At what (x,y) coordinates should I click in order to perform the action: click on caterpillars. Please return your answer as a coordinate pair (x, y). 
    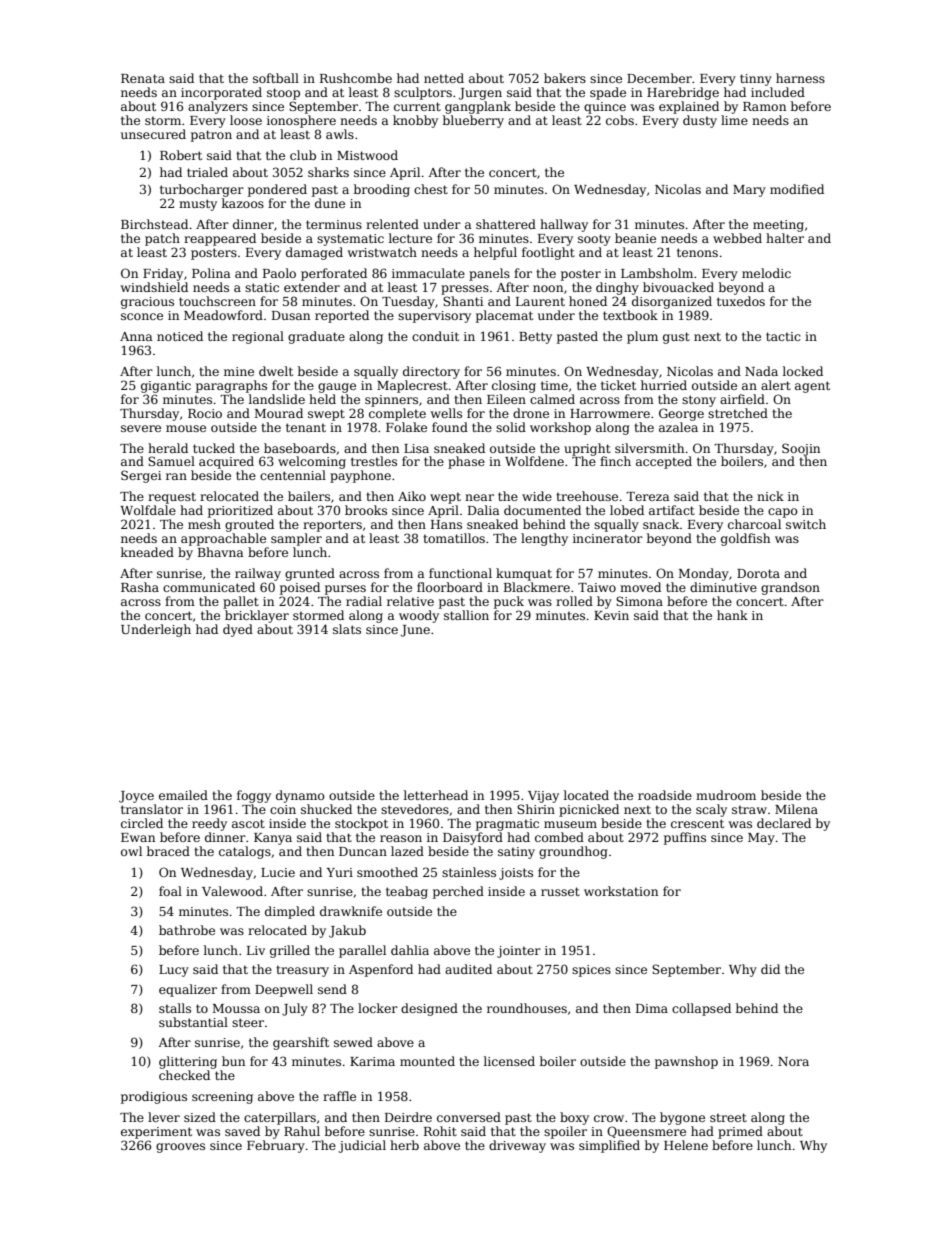
    Looking at the image, I should click on (280, 1118).
